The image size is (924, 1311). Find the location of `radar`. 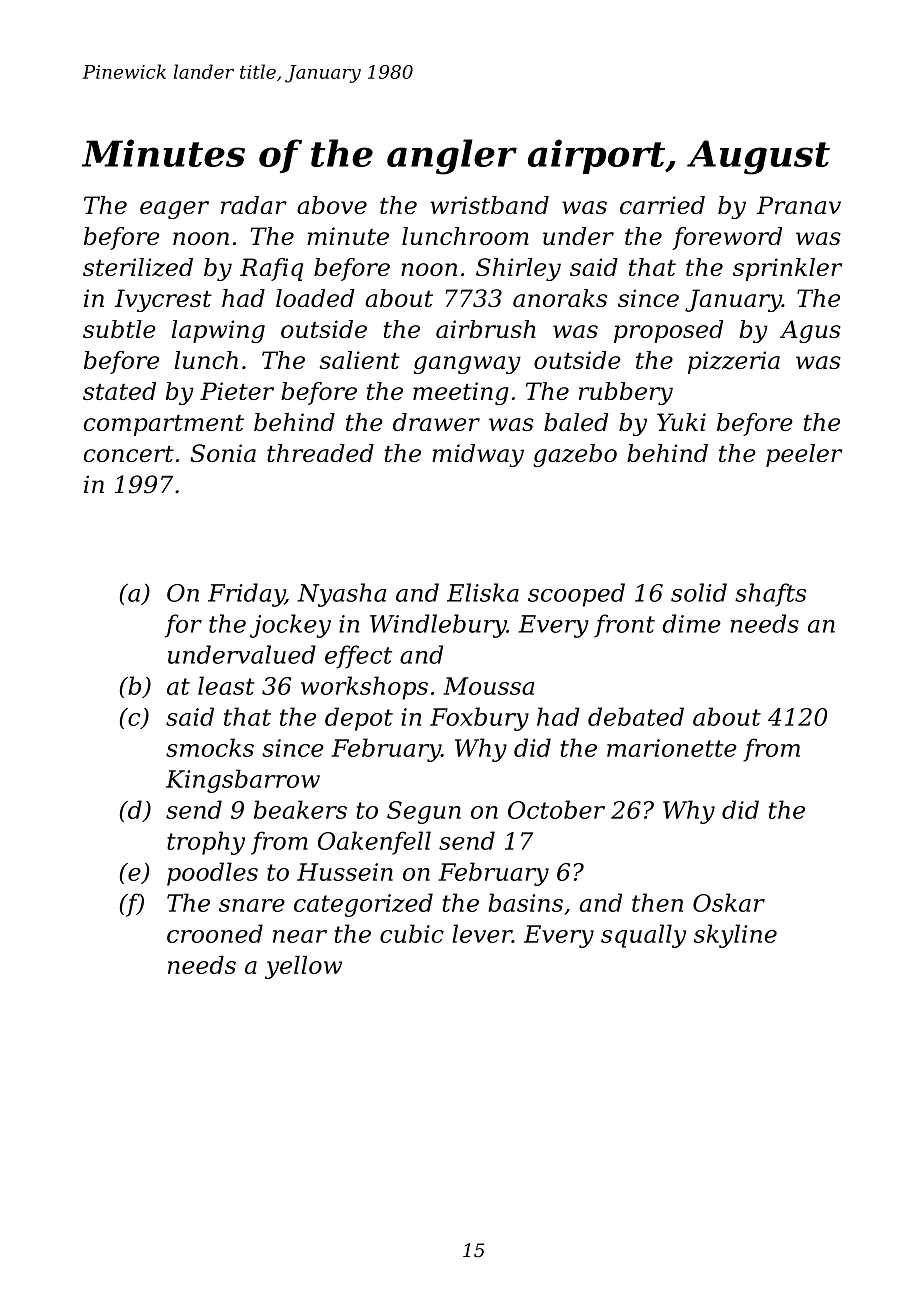

radar is located at coordinates (254, 205).
